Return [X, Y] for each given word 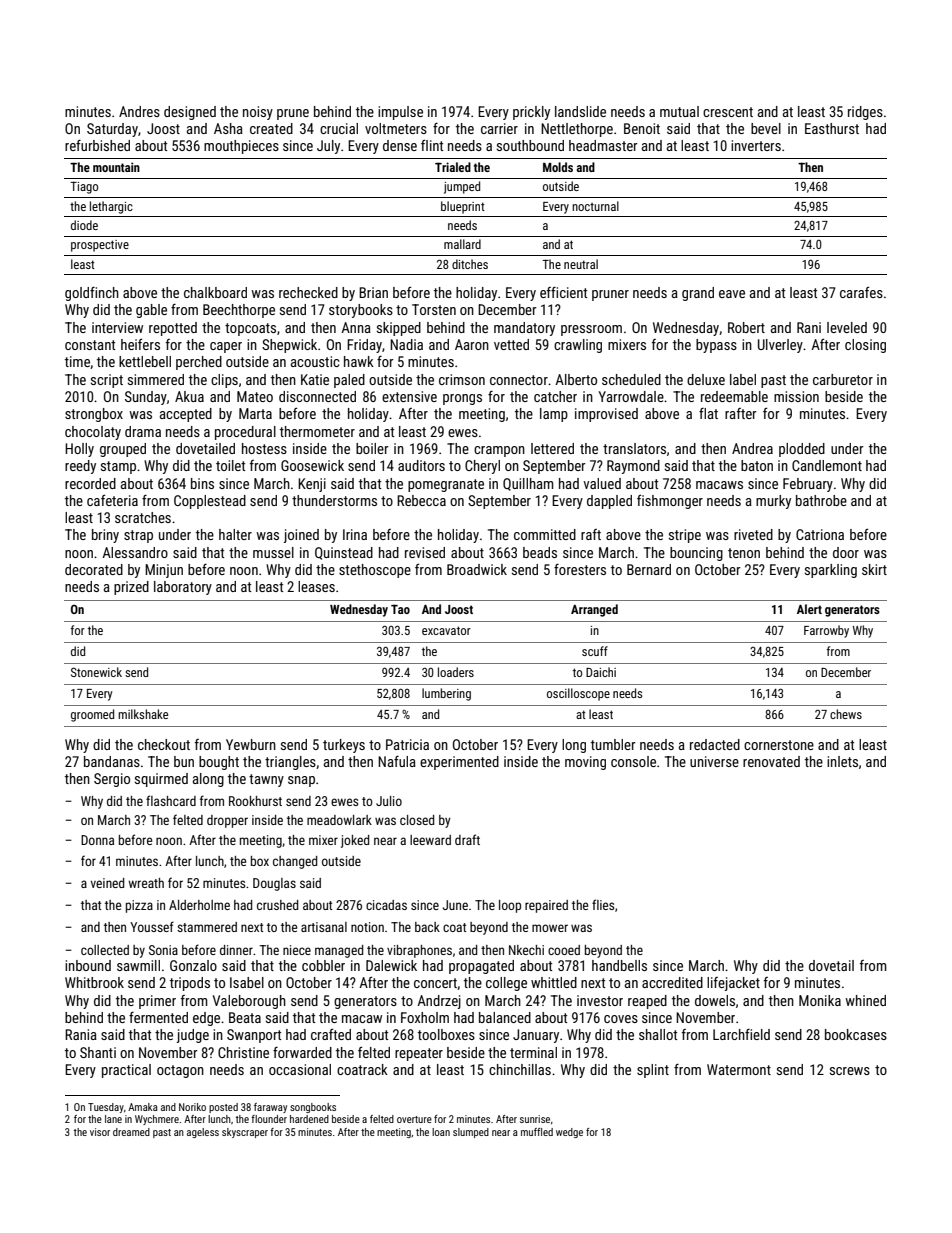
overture [414, 1119]
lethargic [111, 207]
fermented [158, 1017]
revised [425, 552]
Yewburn [251, 744]
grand [698, 294]
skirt [874, 569]
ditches [470, 264]
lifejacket [733, 984]
